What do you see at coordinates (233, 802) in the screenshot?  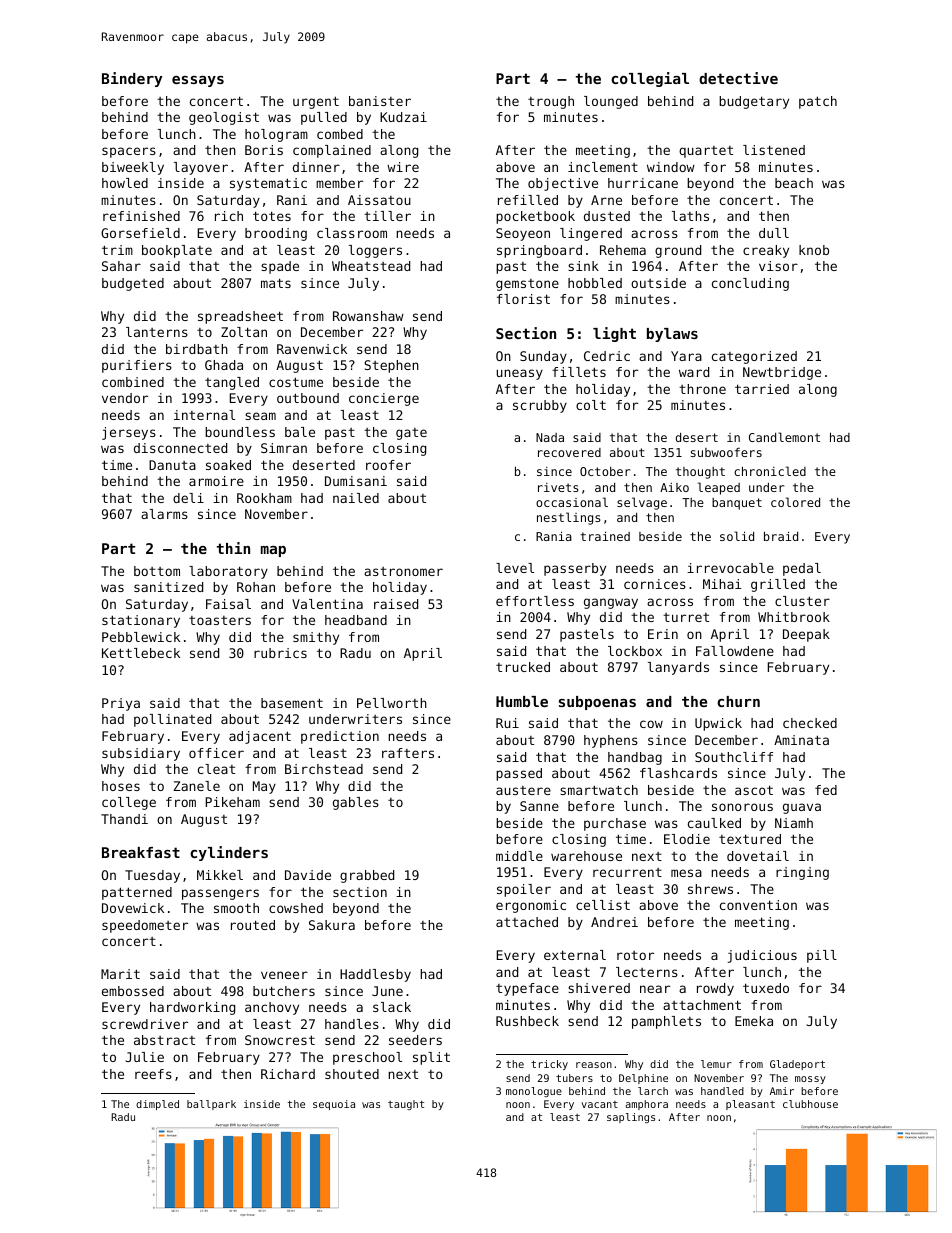 I see `Pikeham` at bounding box center [233, 802].
